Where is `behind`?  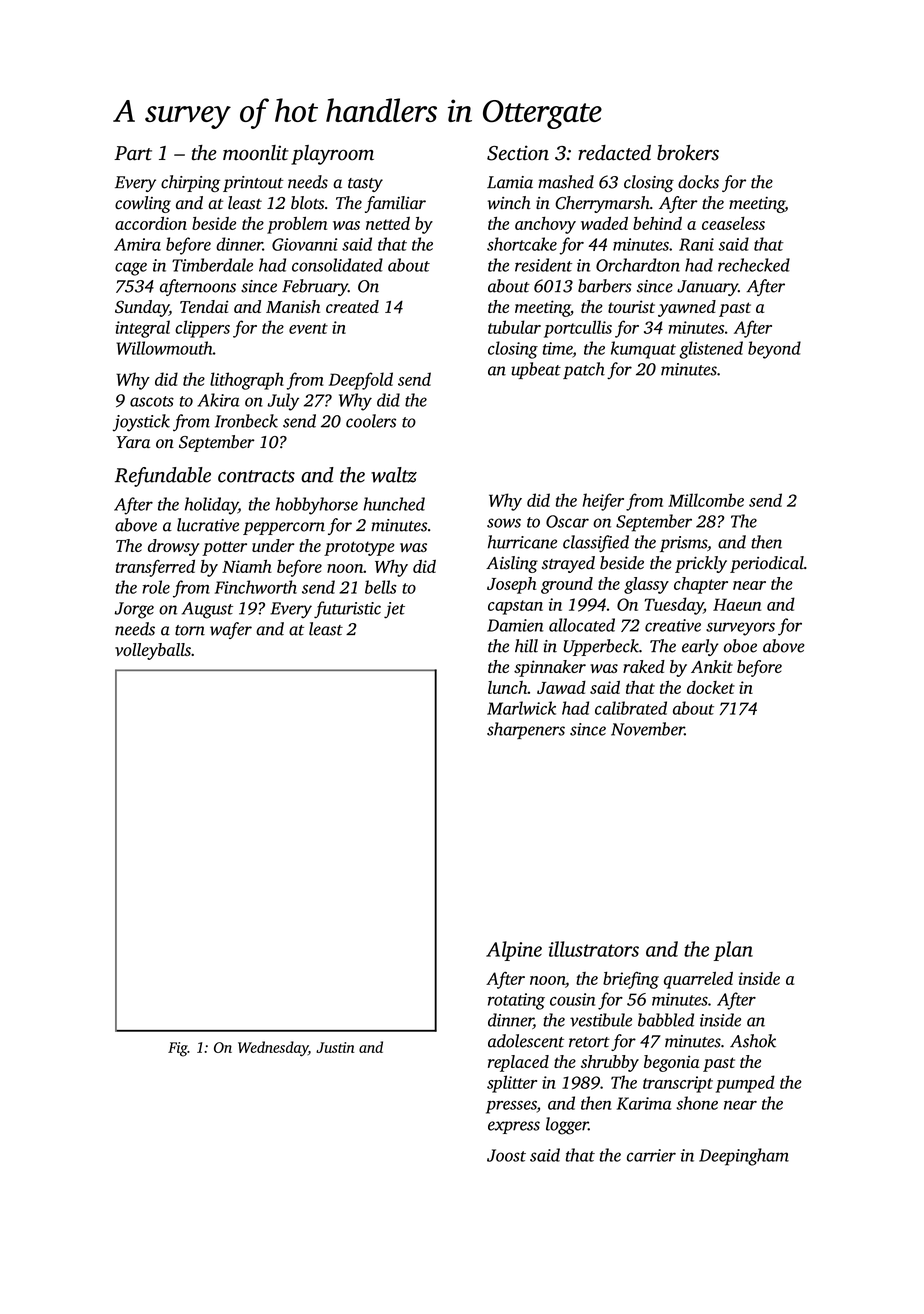
behind is located at coordinates (657, 223).
